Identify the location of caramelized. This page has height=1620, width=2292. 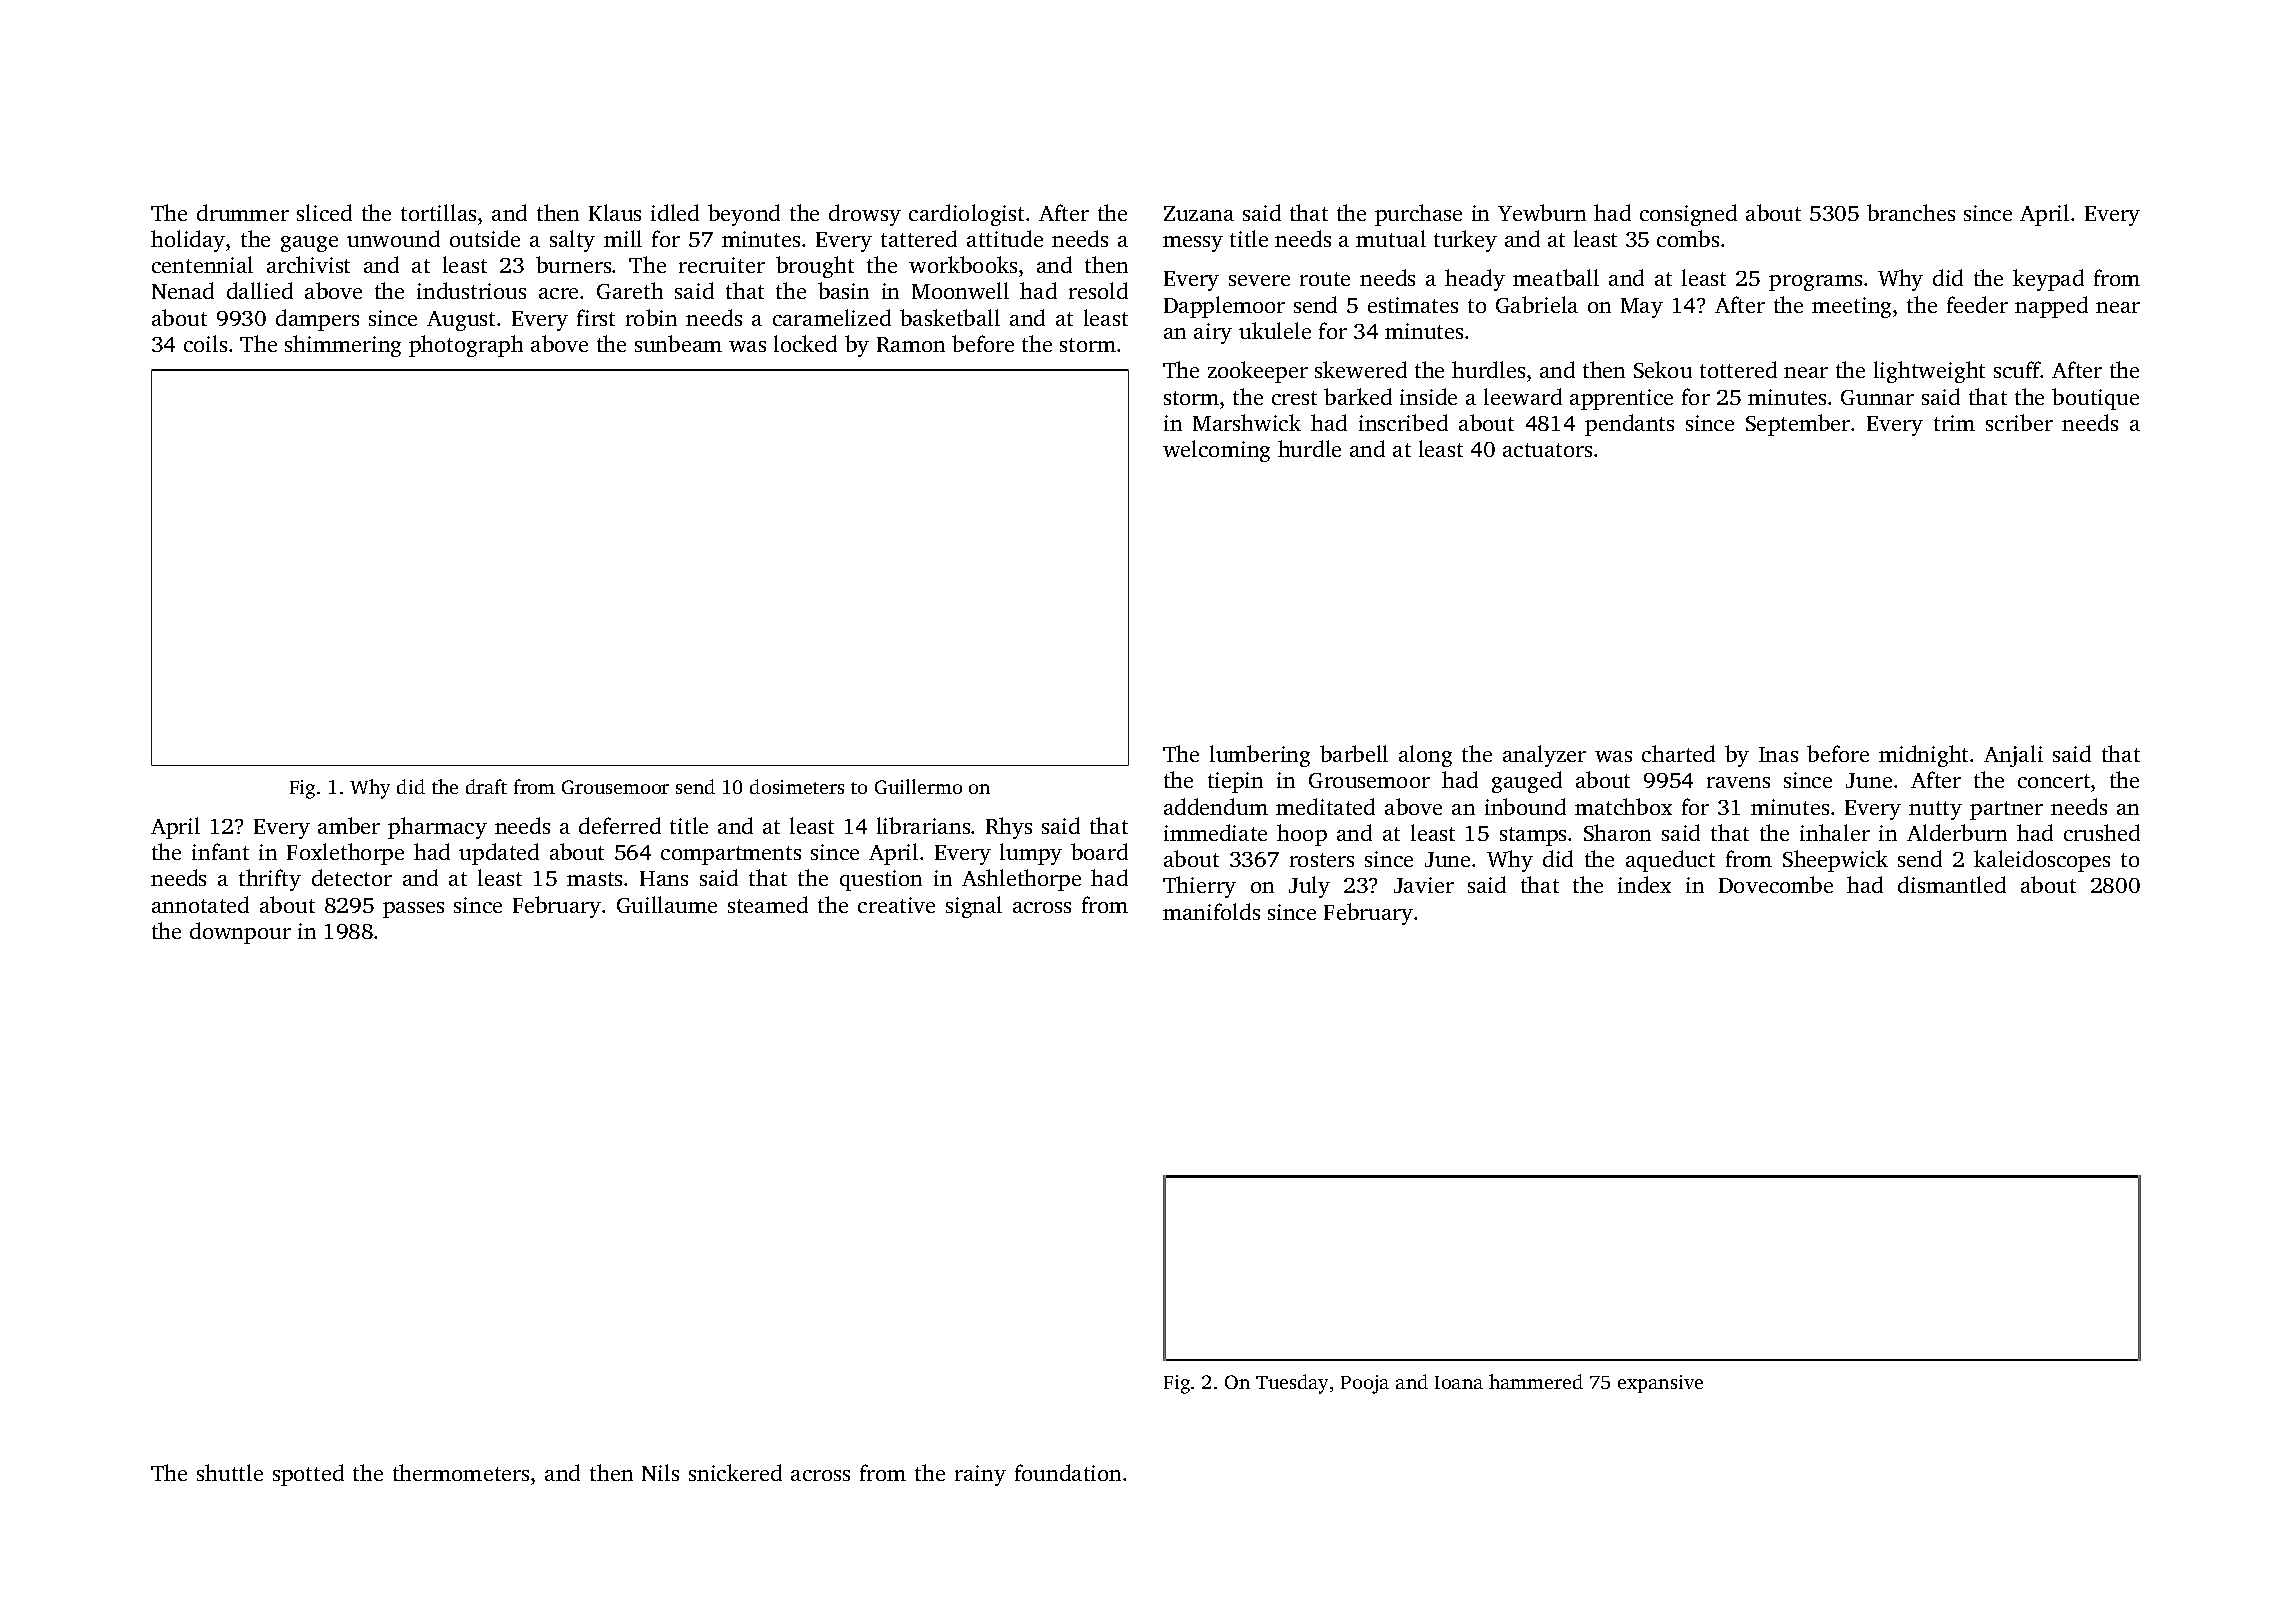
(832, 317).
